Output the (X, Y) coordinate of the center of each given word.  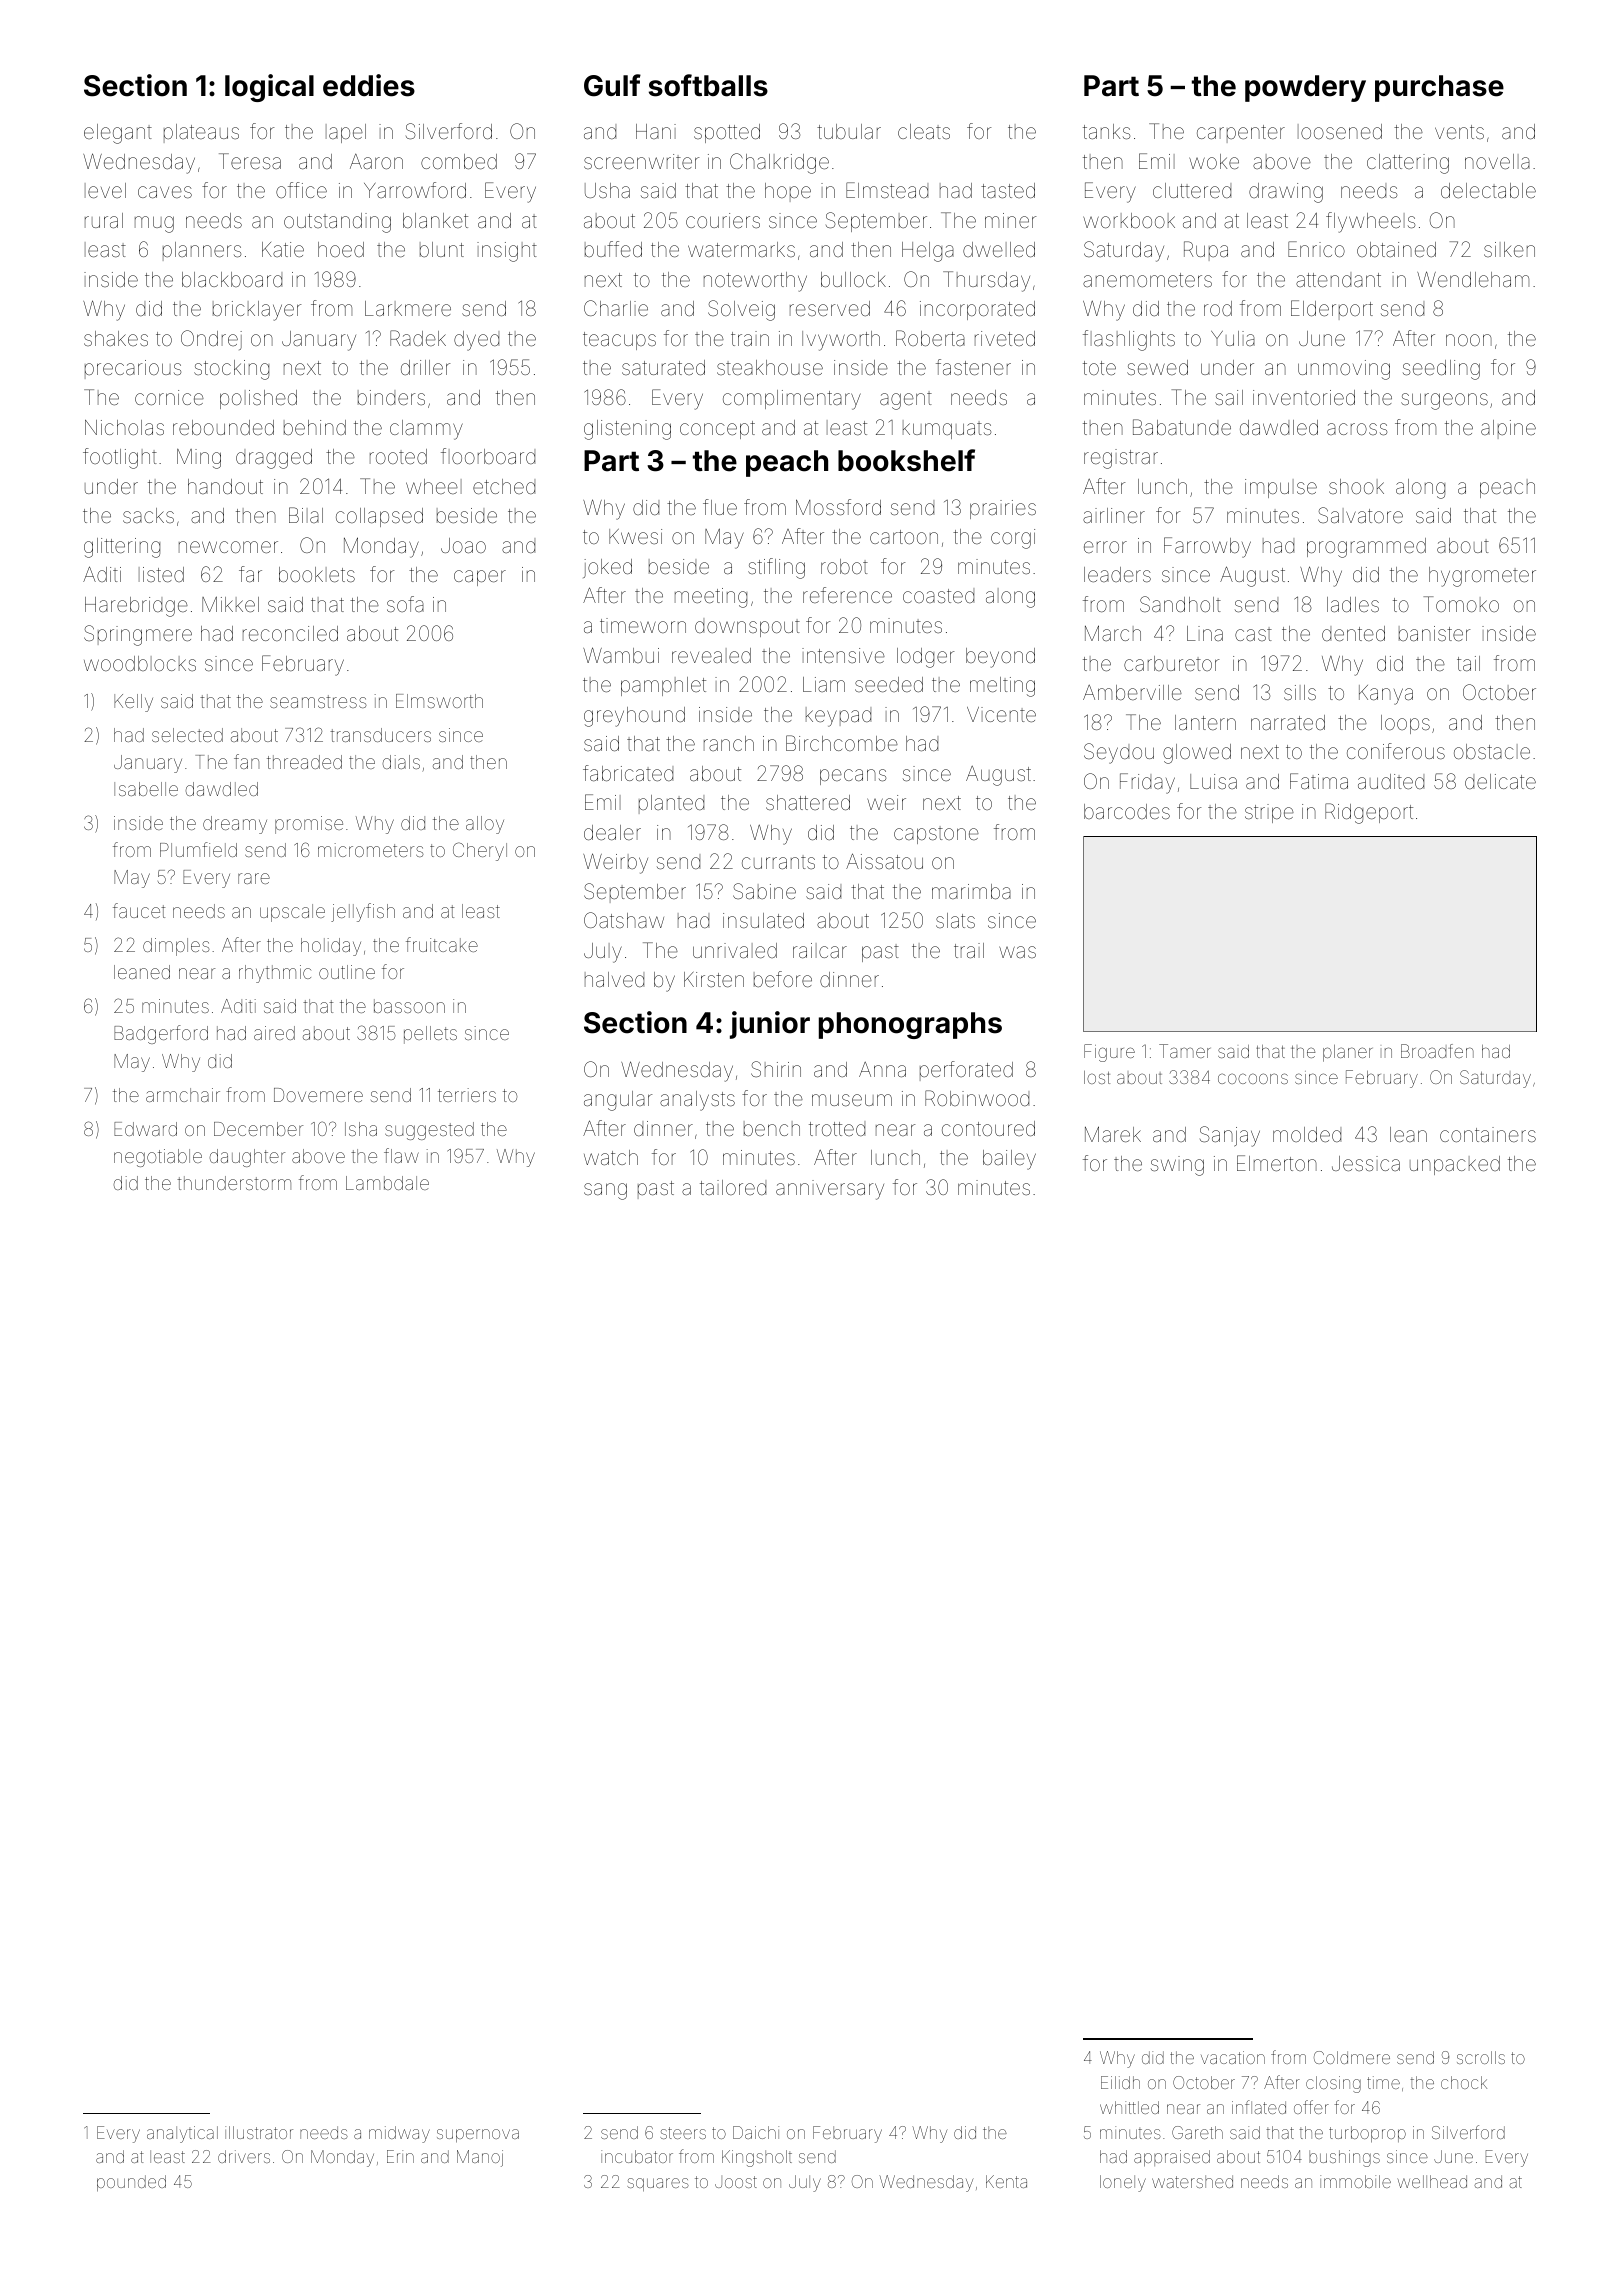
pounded (131, 2183)
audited (1391, 781)
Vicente (1001, 714)
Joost (736, 2182)
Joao (463, 545)
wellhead (1432, 2181)
